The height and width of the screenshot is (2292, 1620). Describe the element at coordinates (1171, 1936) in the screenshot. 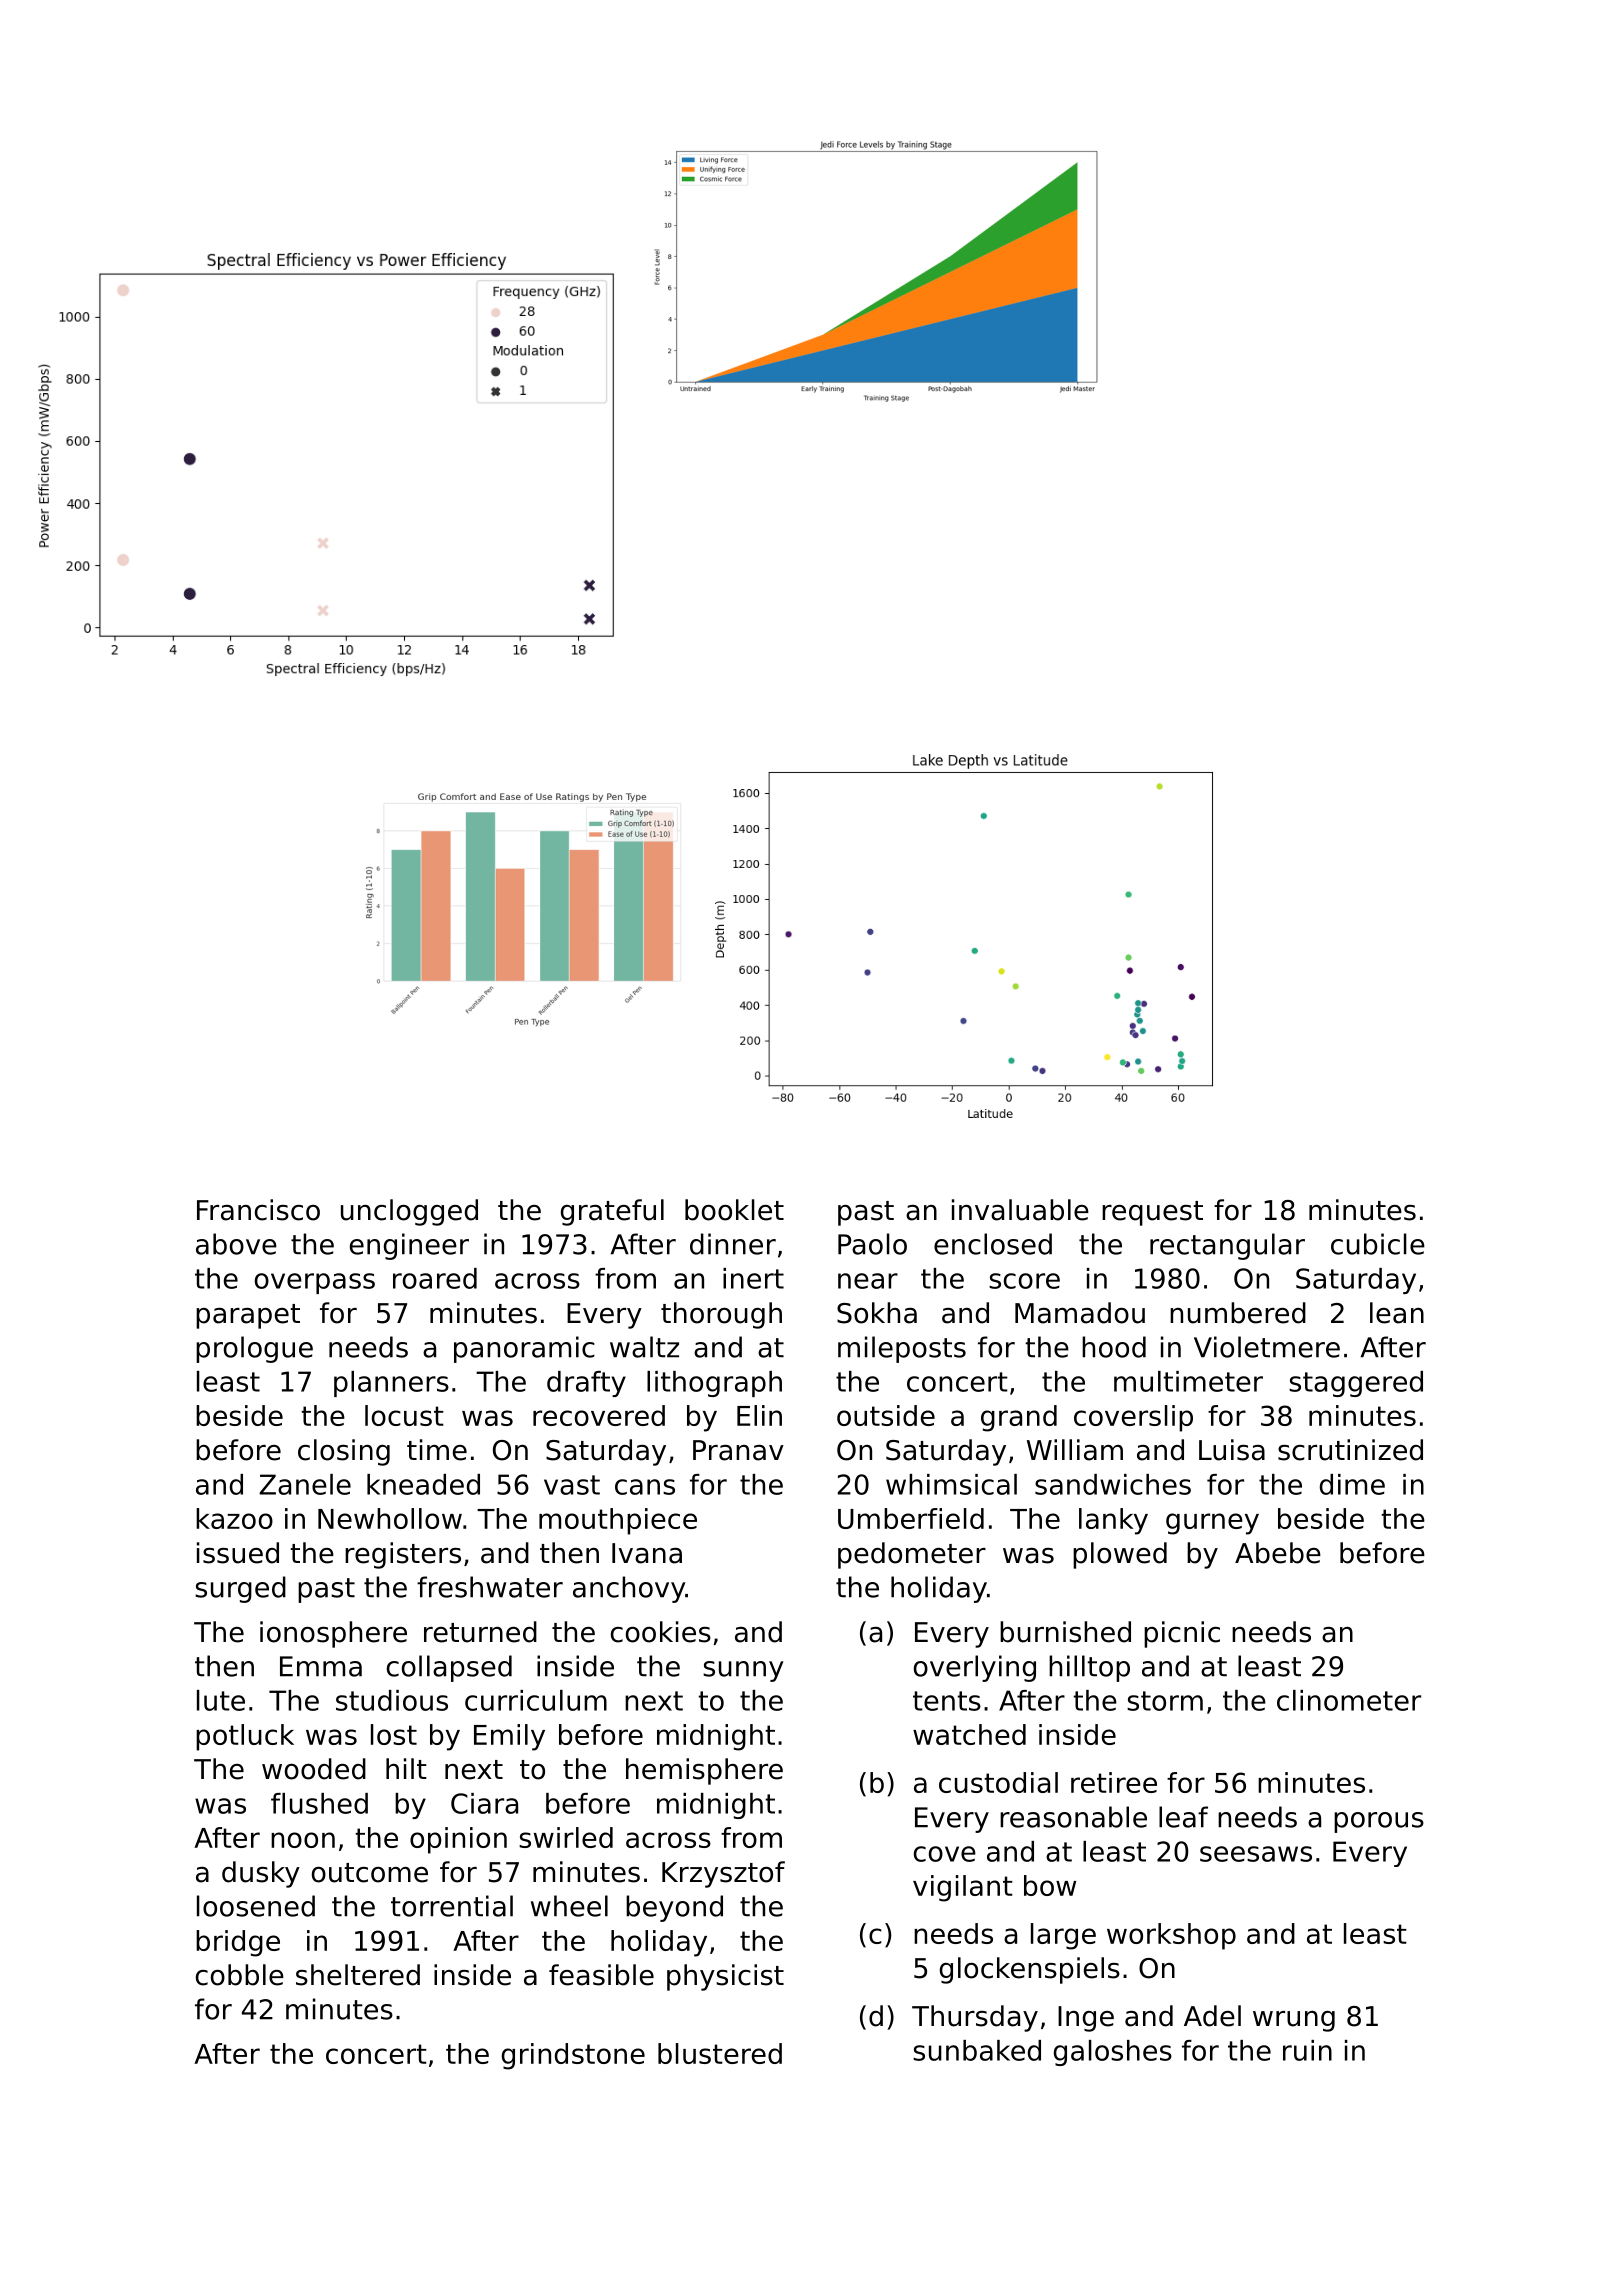

I see `workshop` at that location.
